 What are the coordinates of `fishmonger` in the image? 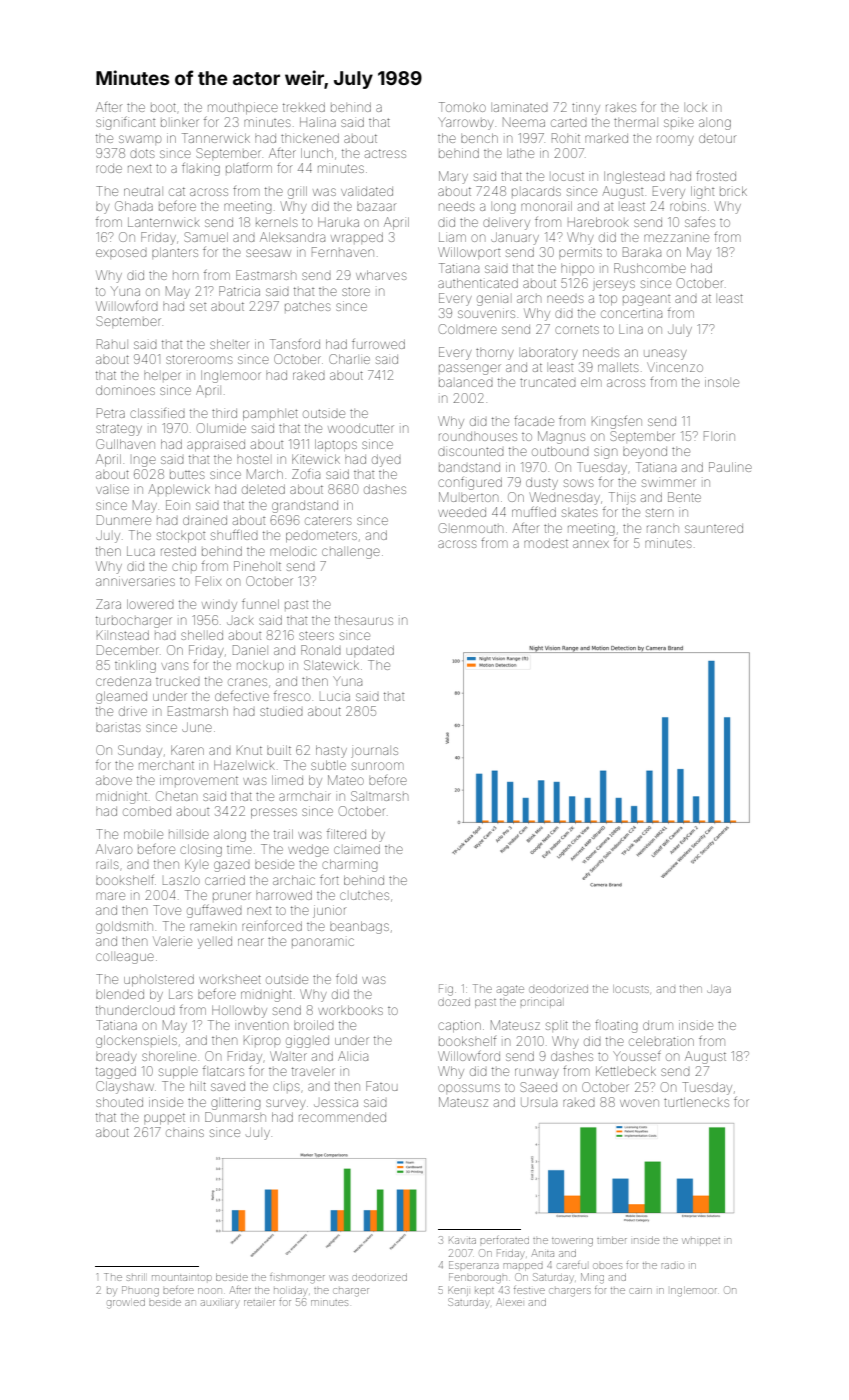 It's located at (297, 1279).
